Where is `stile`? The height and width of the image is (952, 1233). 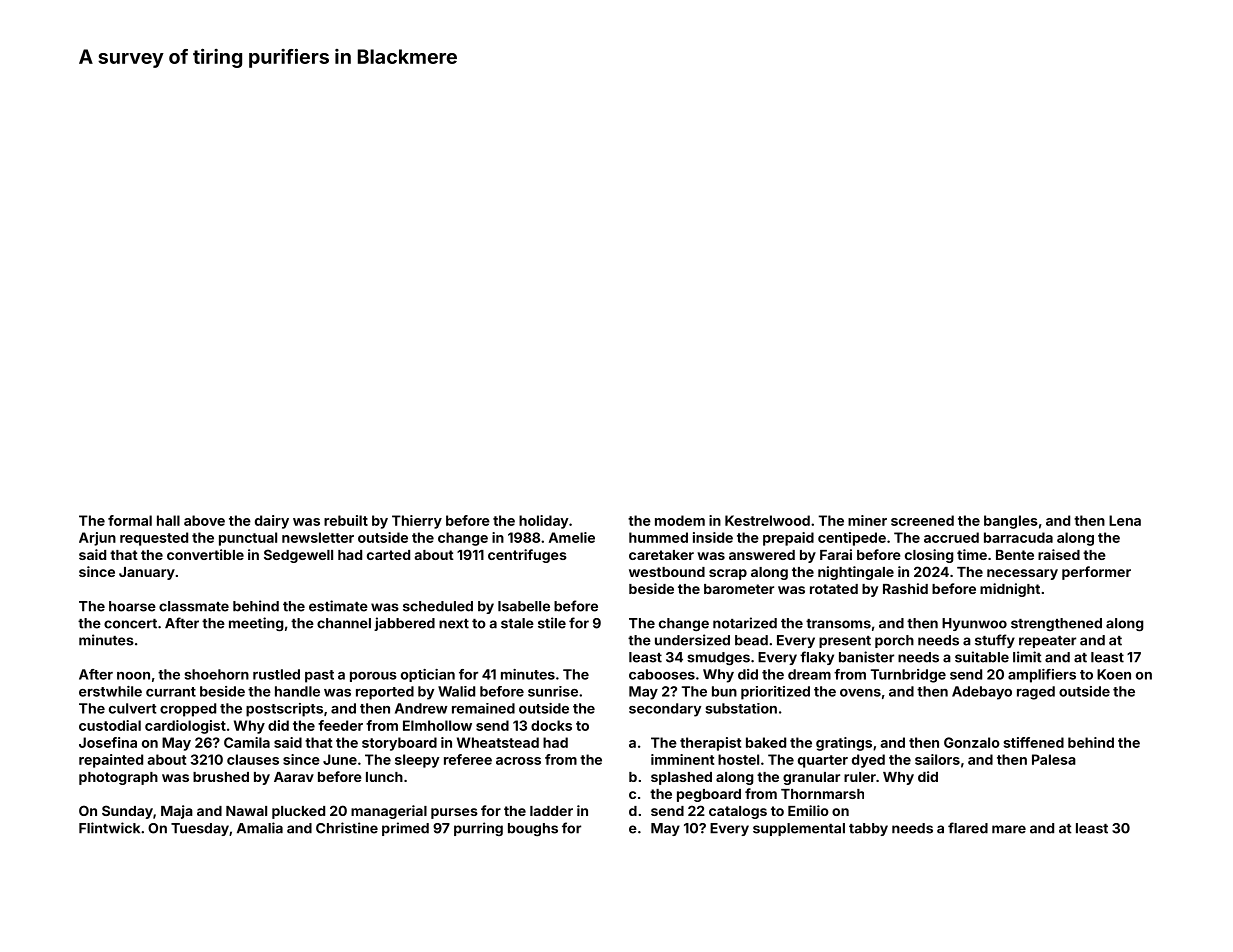
stile is located at coordinates (552, 623).
